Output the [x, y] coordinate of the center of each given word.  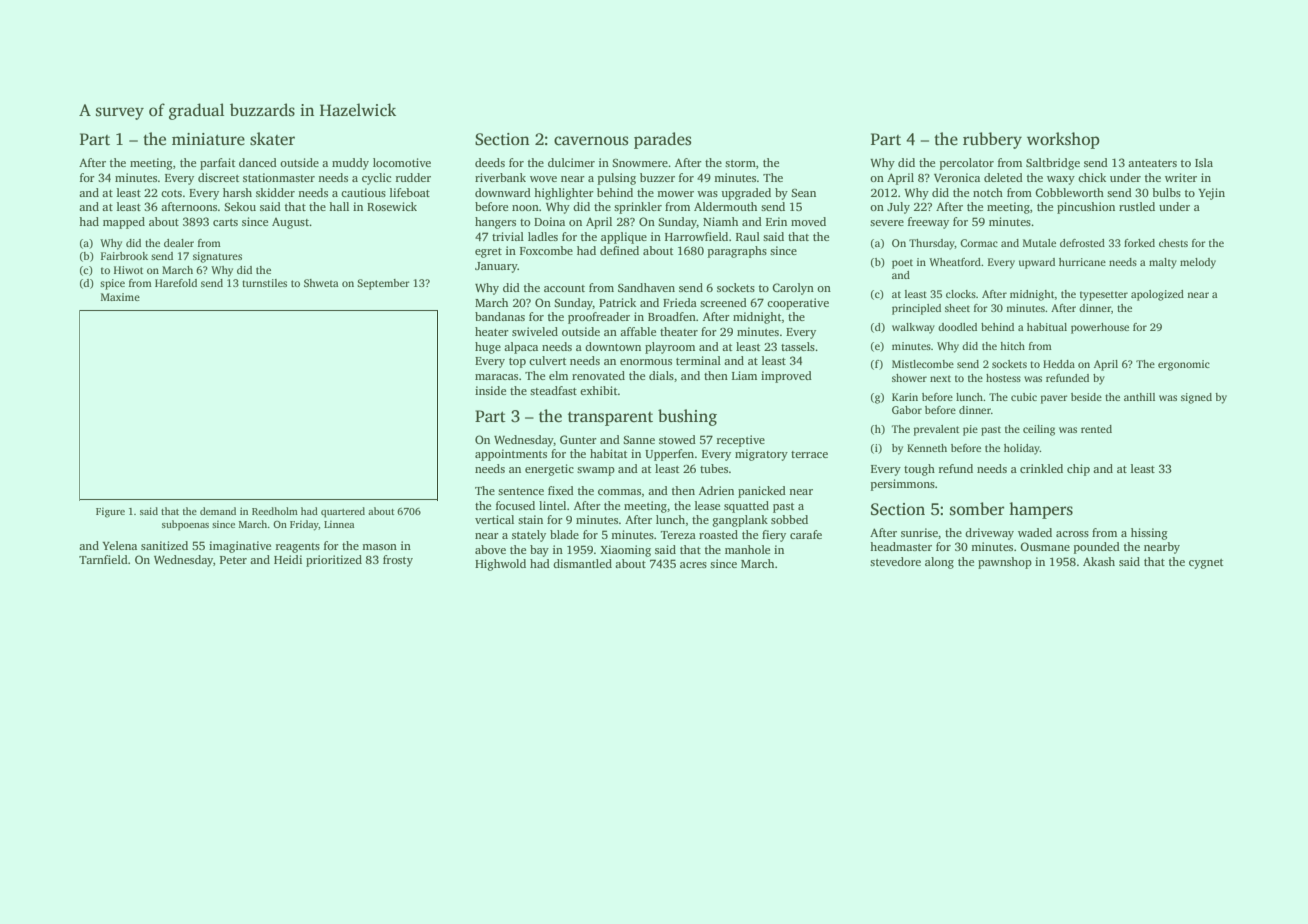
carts [225, 222]
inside [490, 390]
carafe [806, 534]
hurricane [1082, 262]
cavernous [591, 141]
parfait [217, 164]
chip [1078, 470]
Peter [233, 560]
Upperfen [669, 455]
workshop [1063, 140]
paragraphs [737, 252]
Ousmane [1045, 546]
